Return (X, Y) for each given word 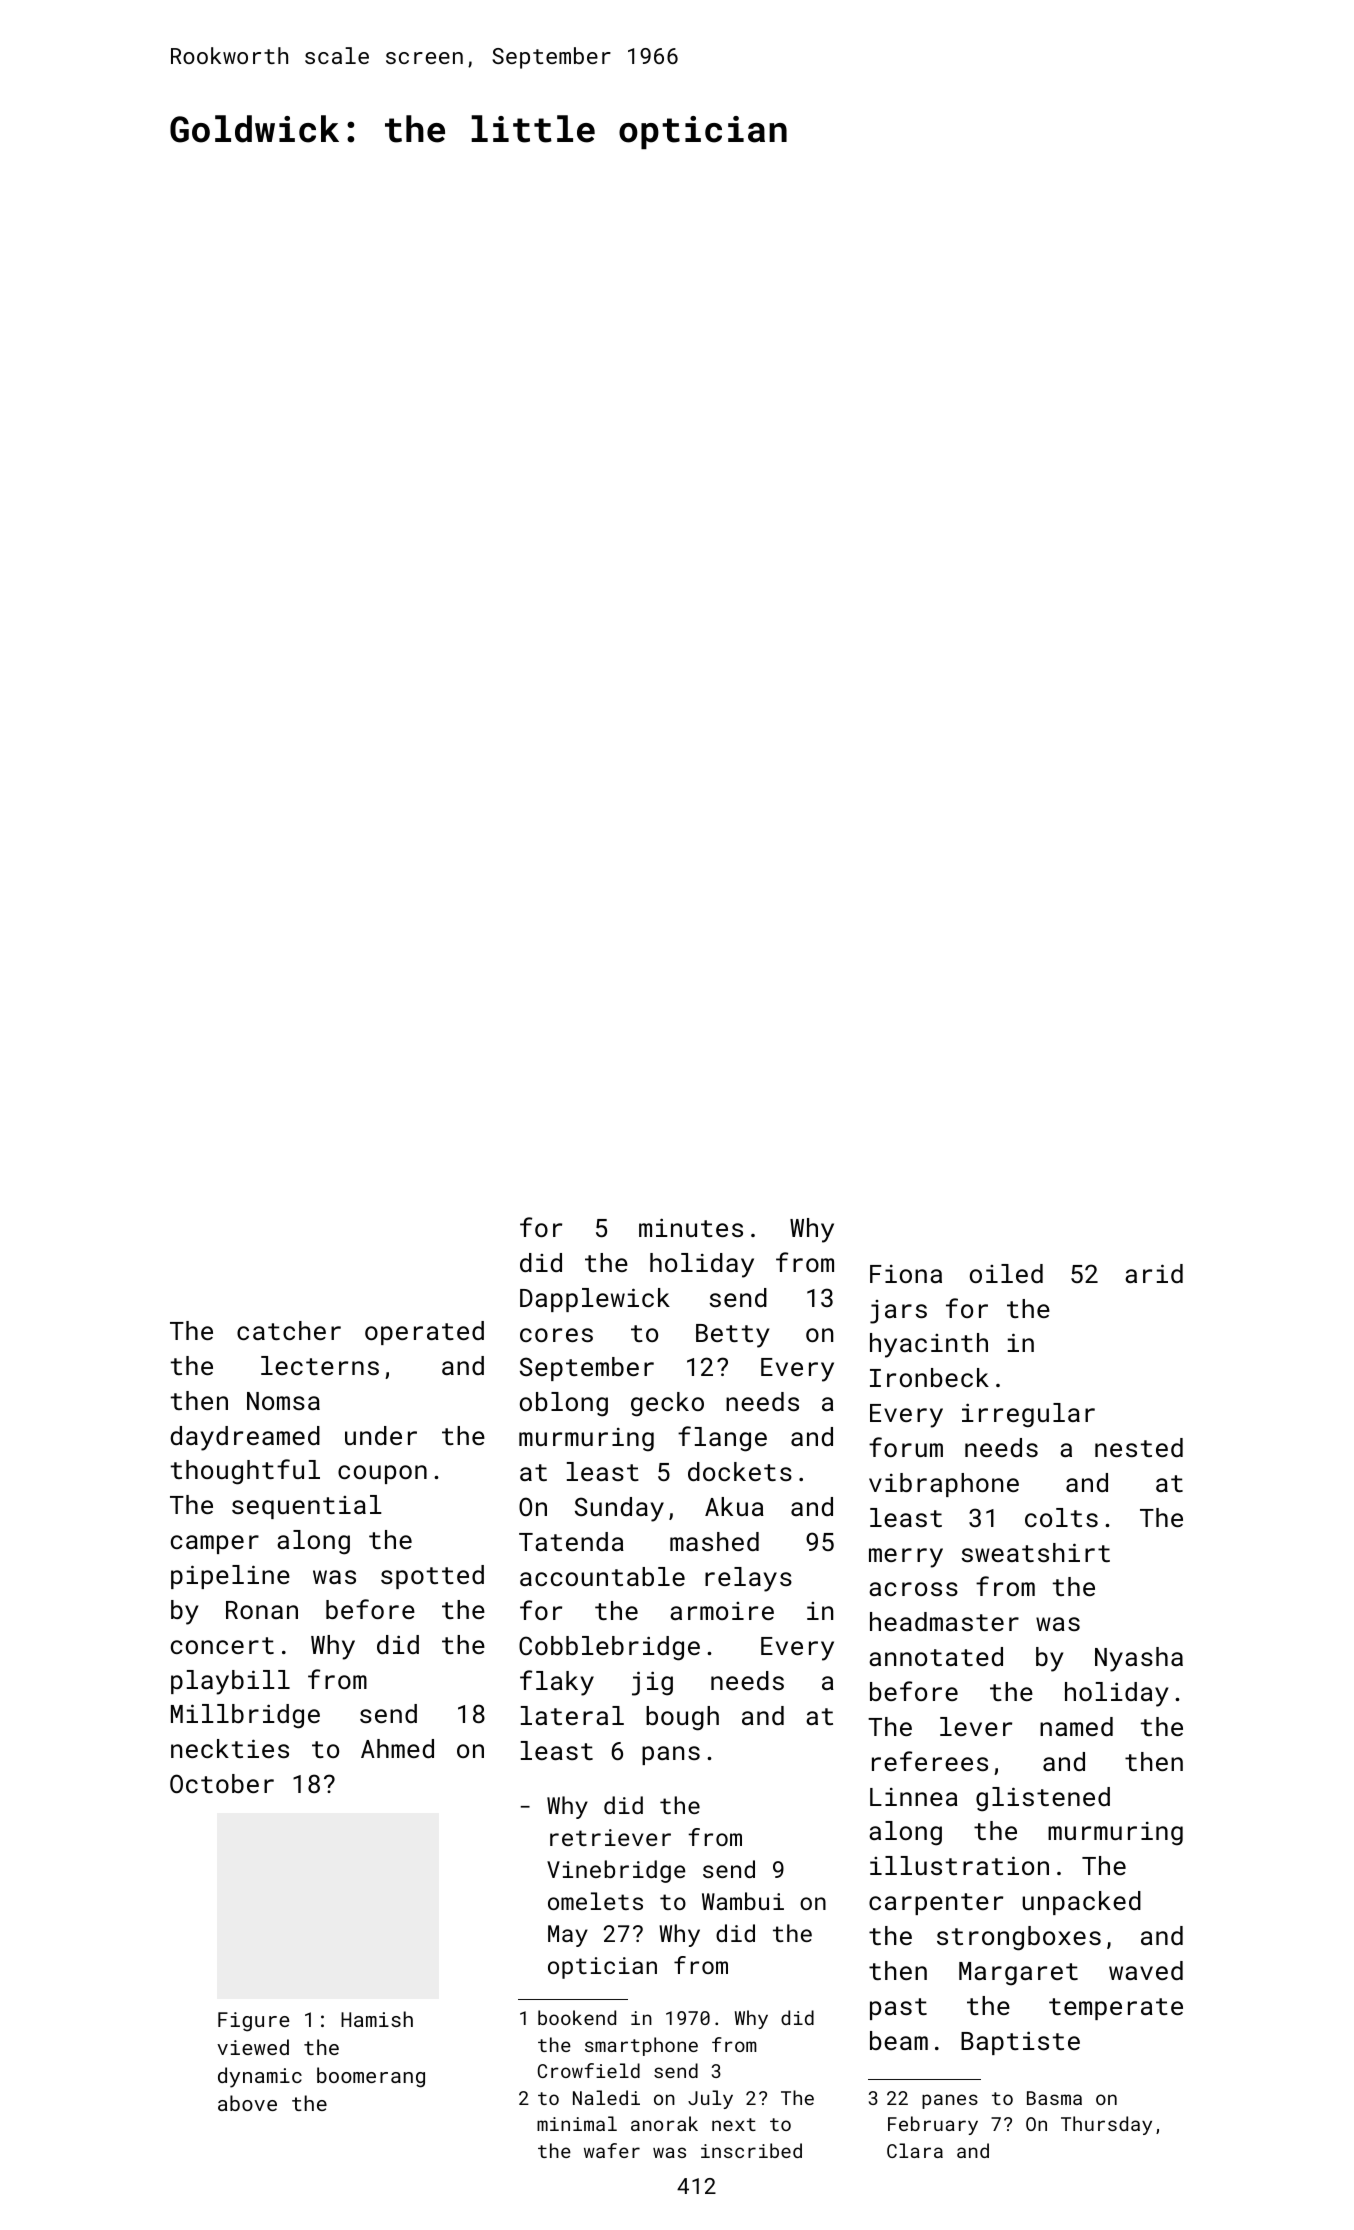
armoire (722, 1611)
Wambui (743, 1901)
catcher (289, 1330)
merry (906, 1558)
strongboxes (1019, 1938)
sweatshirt (1036, 1552)
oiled (1006, 1273)
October (222, 1783)
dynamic (260, 2077)
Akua (734, 1506)
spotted (432, 1577)
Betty (732, 1336)
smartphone (641, 2046)
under (381, 1435)
